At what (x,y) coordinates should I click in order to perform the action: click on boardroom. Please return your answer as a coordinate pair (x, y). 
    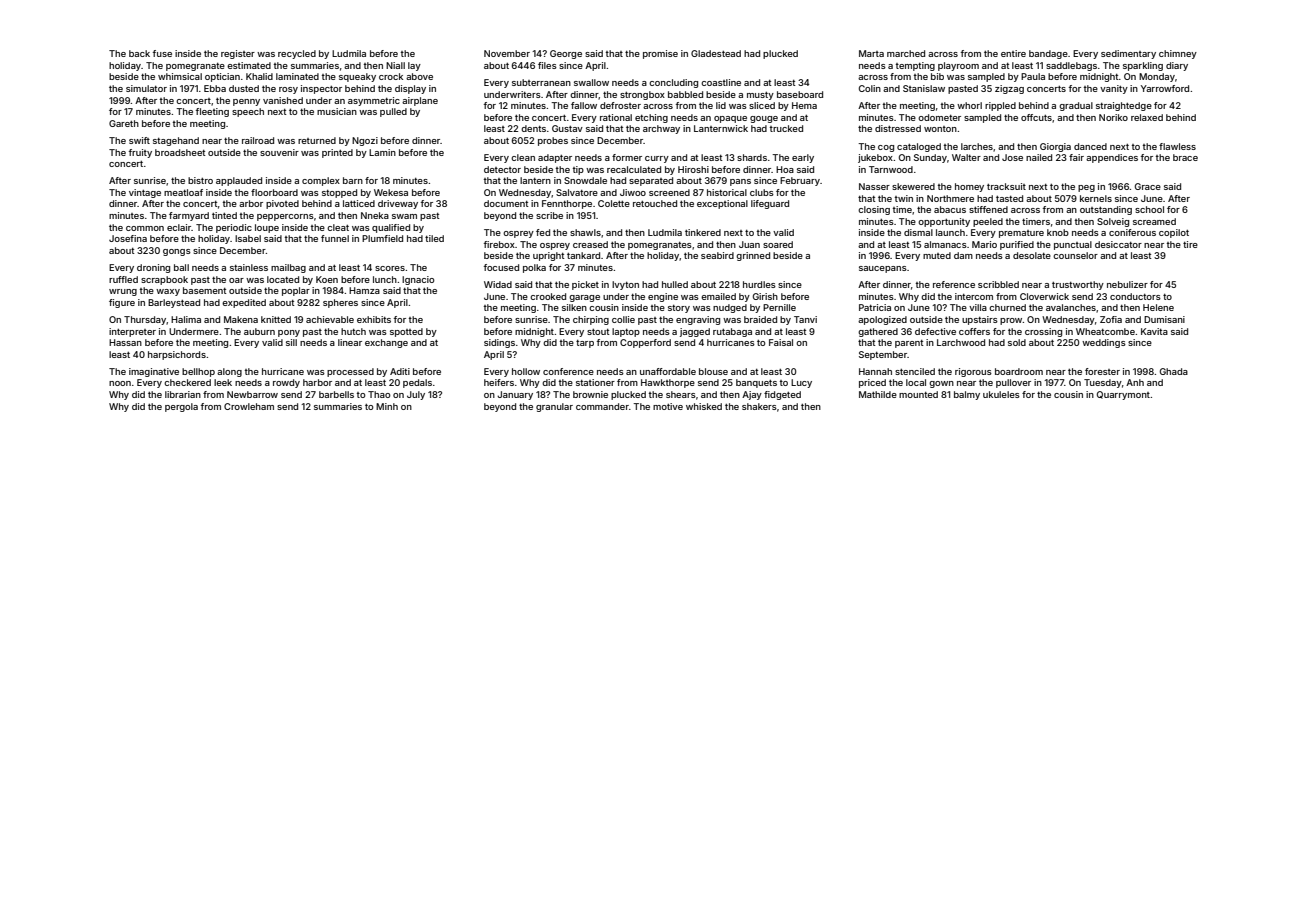
    Looking at the image, I should click on (1019, 371).
